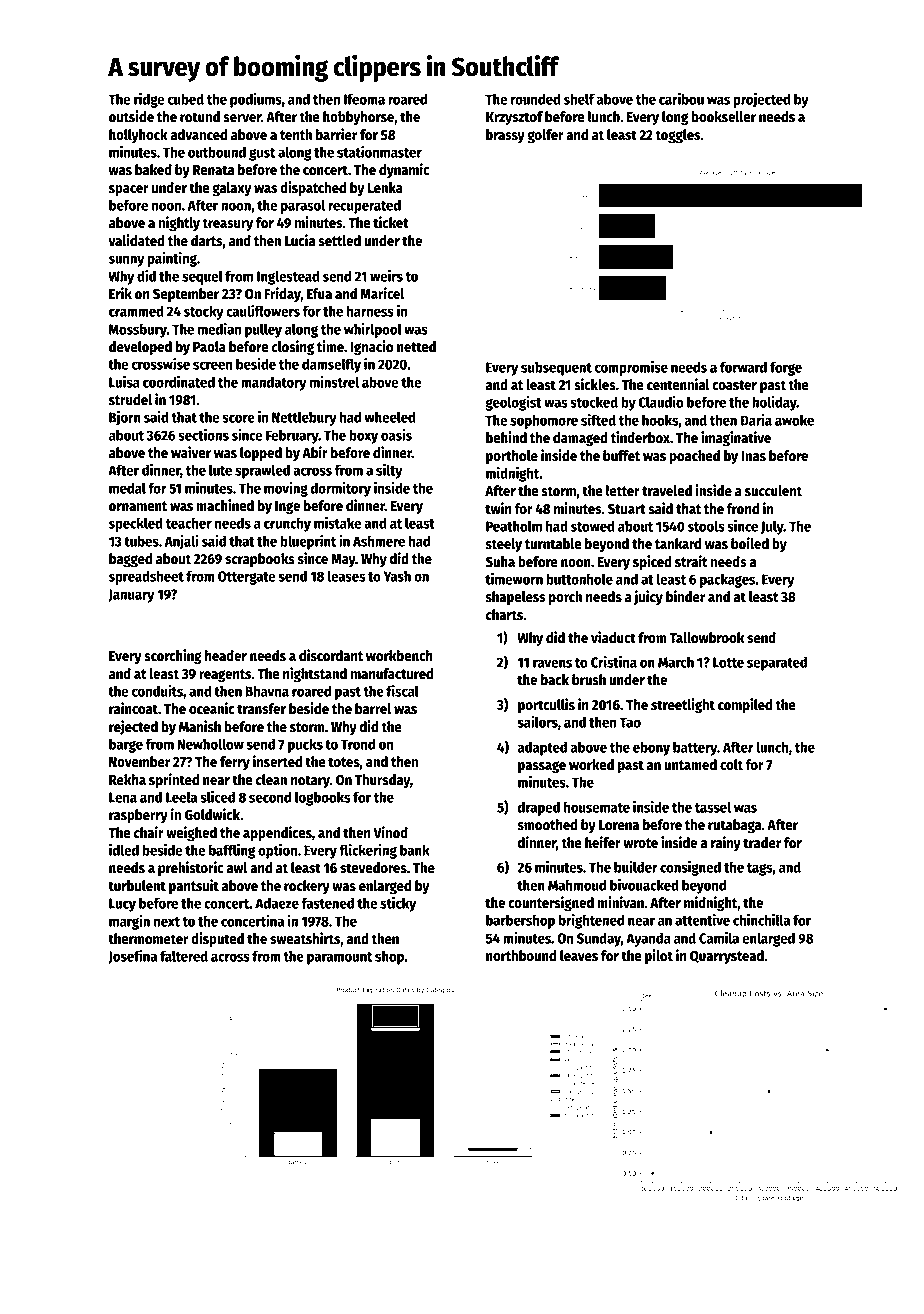  What do you see at coordinates (723, 117) in the image?
I see `bookseller` at bounding box center [723, 117].
